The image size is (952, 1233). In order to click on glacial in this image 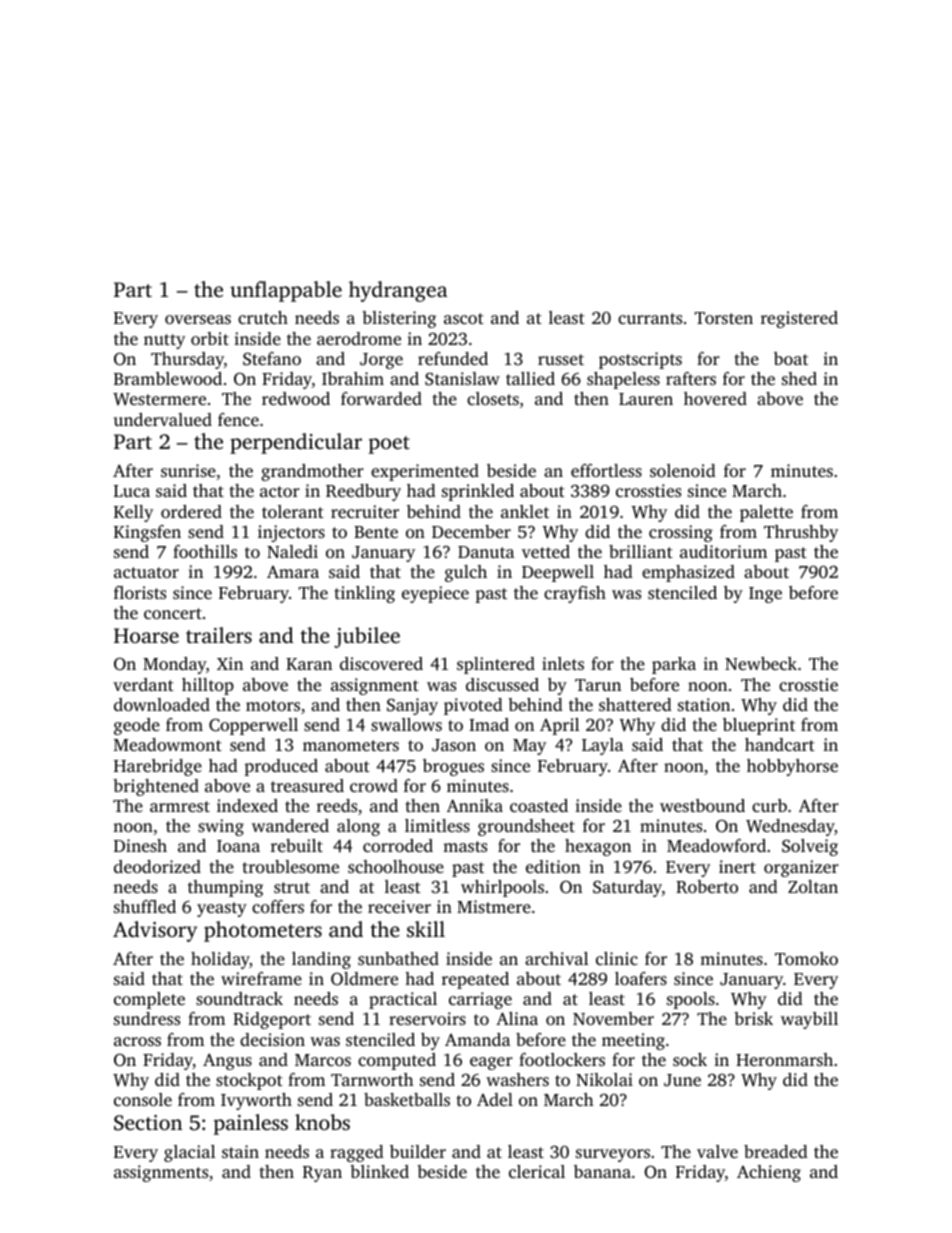, I will do `click(189, 1153)`.
